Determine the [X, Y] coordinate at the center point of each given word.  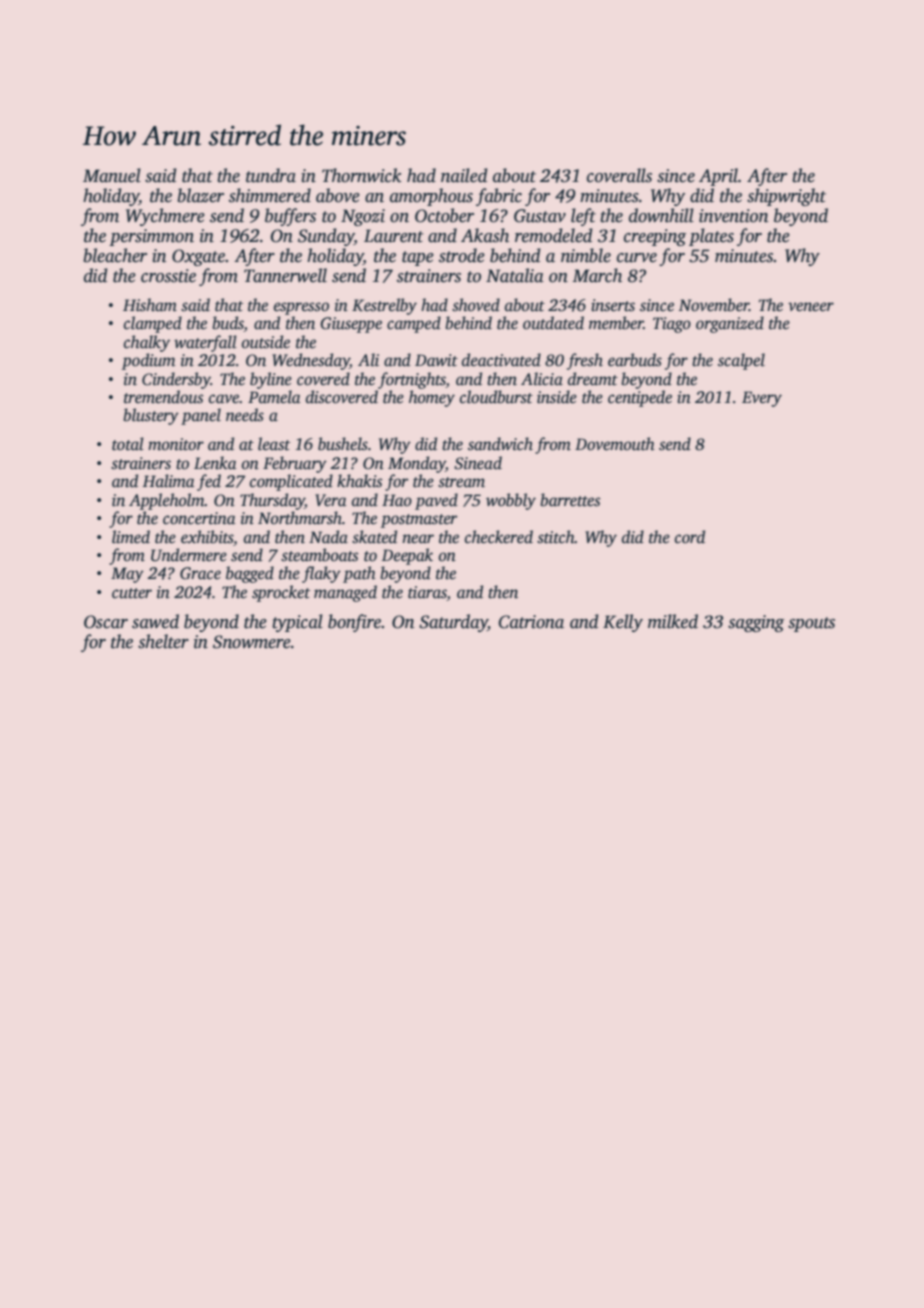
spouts [811, 624]
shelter [163, 641]
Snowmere [252, 642]
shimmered [270, 195]
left [583, 217]
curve [637, 258]
